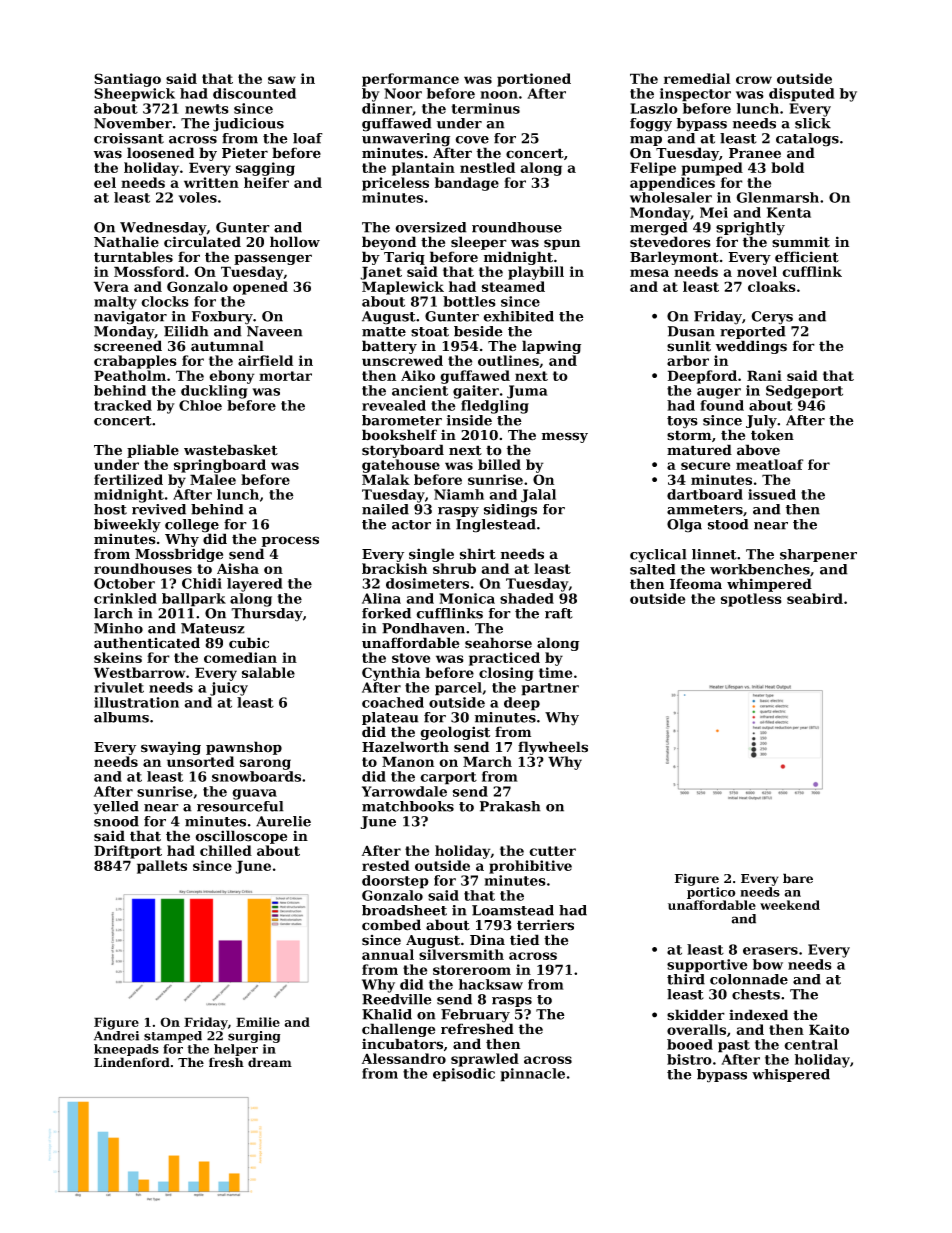  What do you see at coordinates (562, 244) in the screenshot?
I see `spun` at bounding box center [562, 244].
